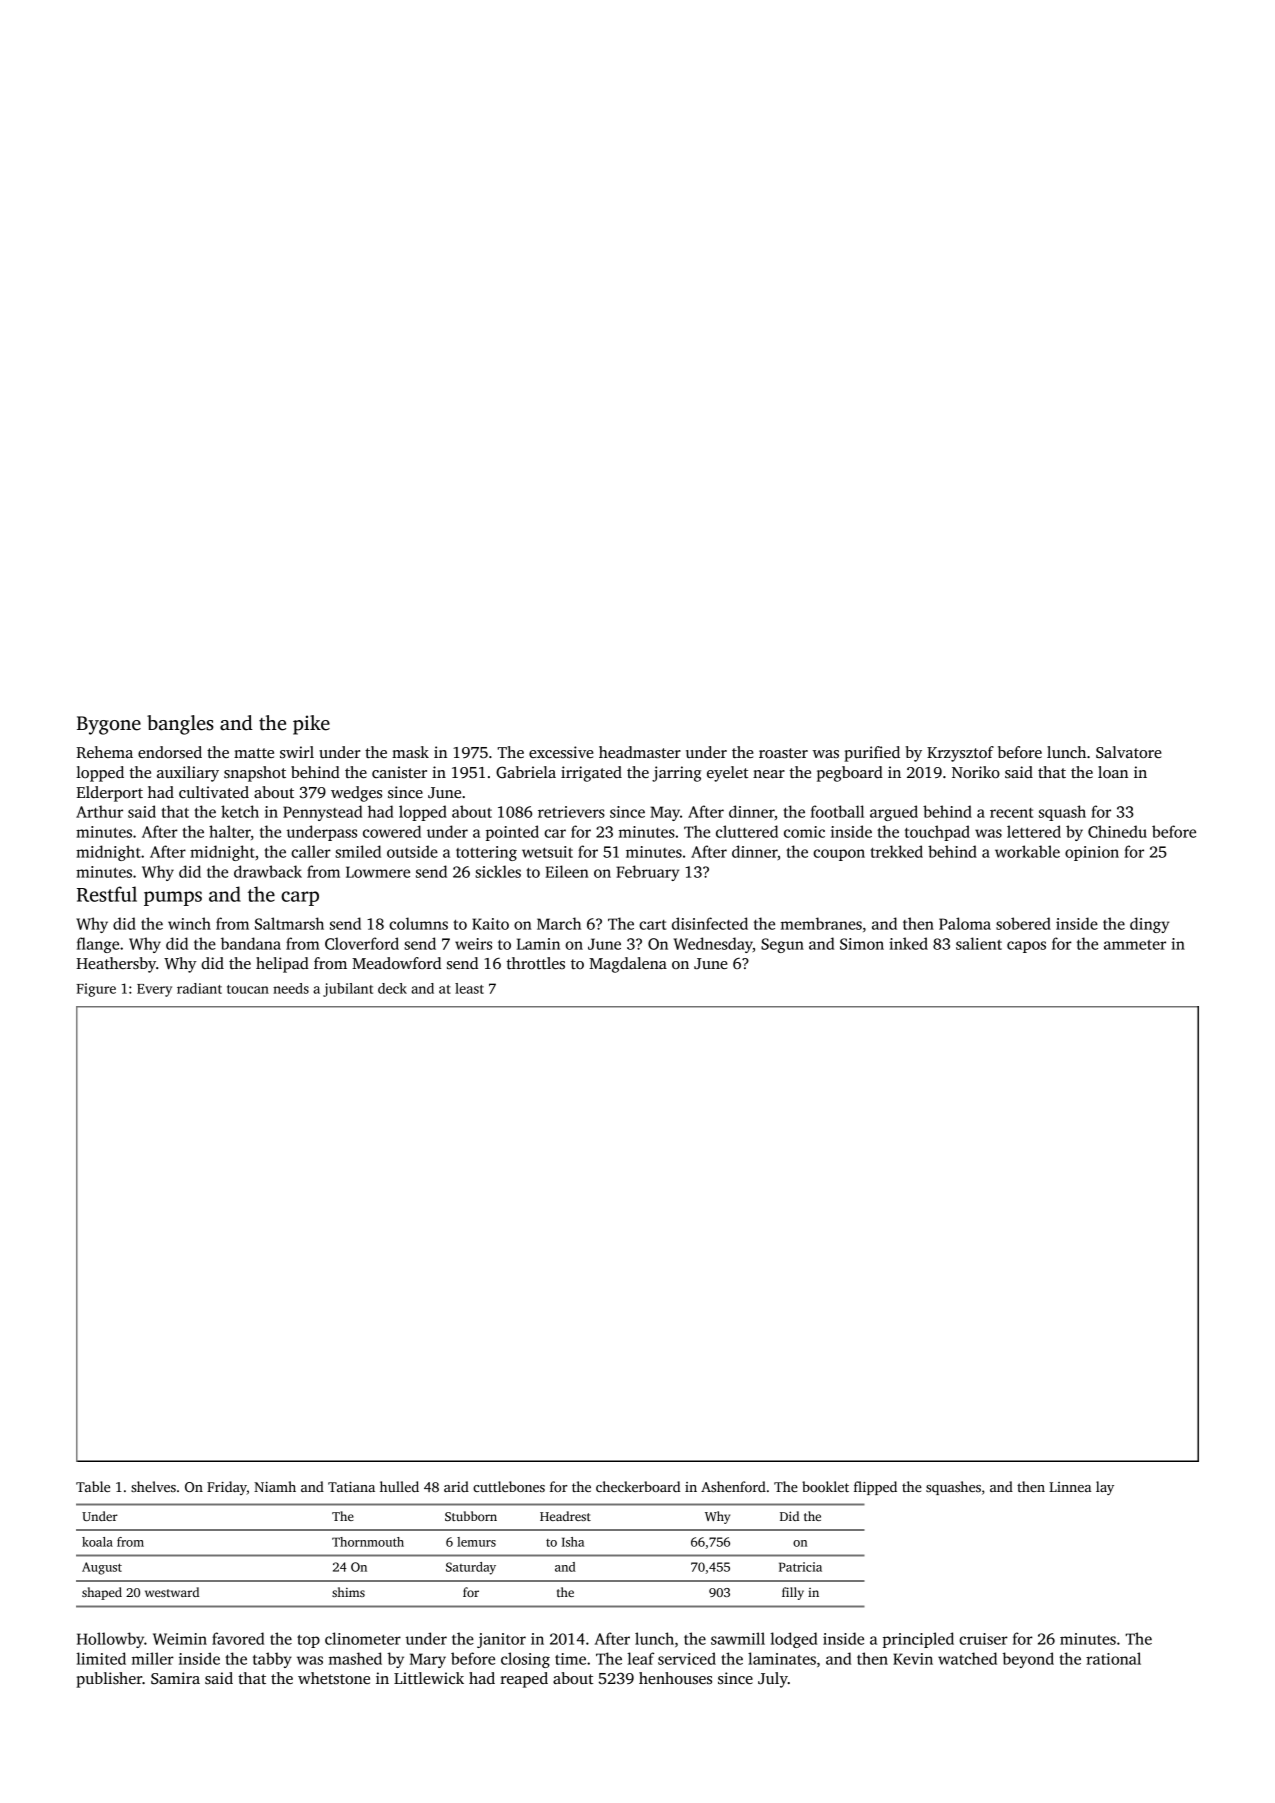 The width and height of the screenshot is (1275, 1803). What do you see at coordinates (378, 872) in the screenshot?
I see `Lowmere` at bounding box center [378, 872].
